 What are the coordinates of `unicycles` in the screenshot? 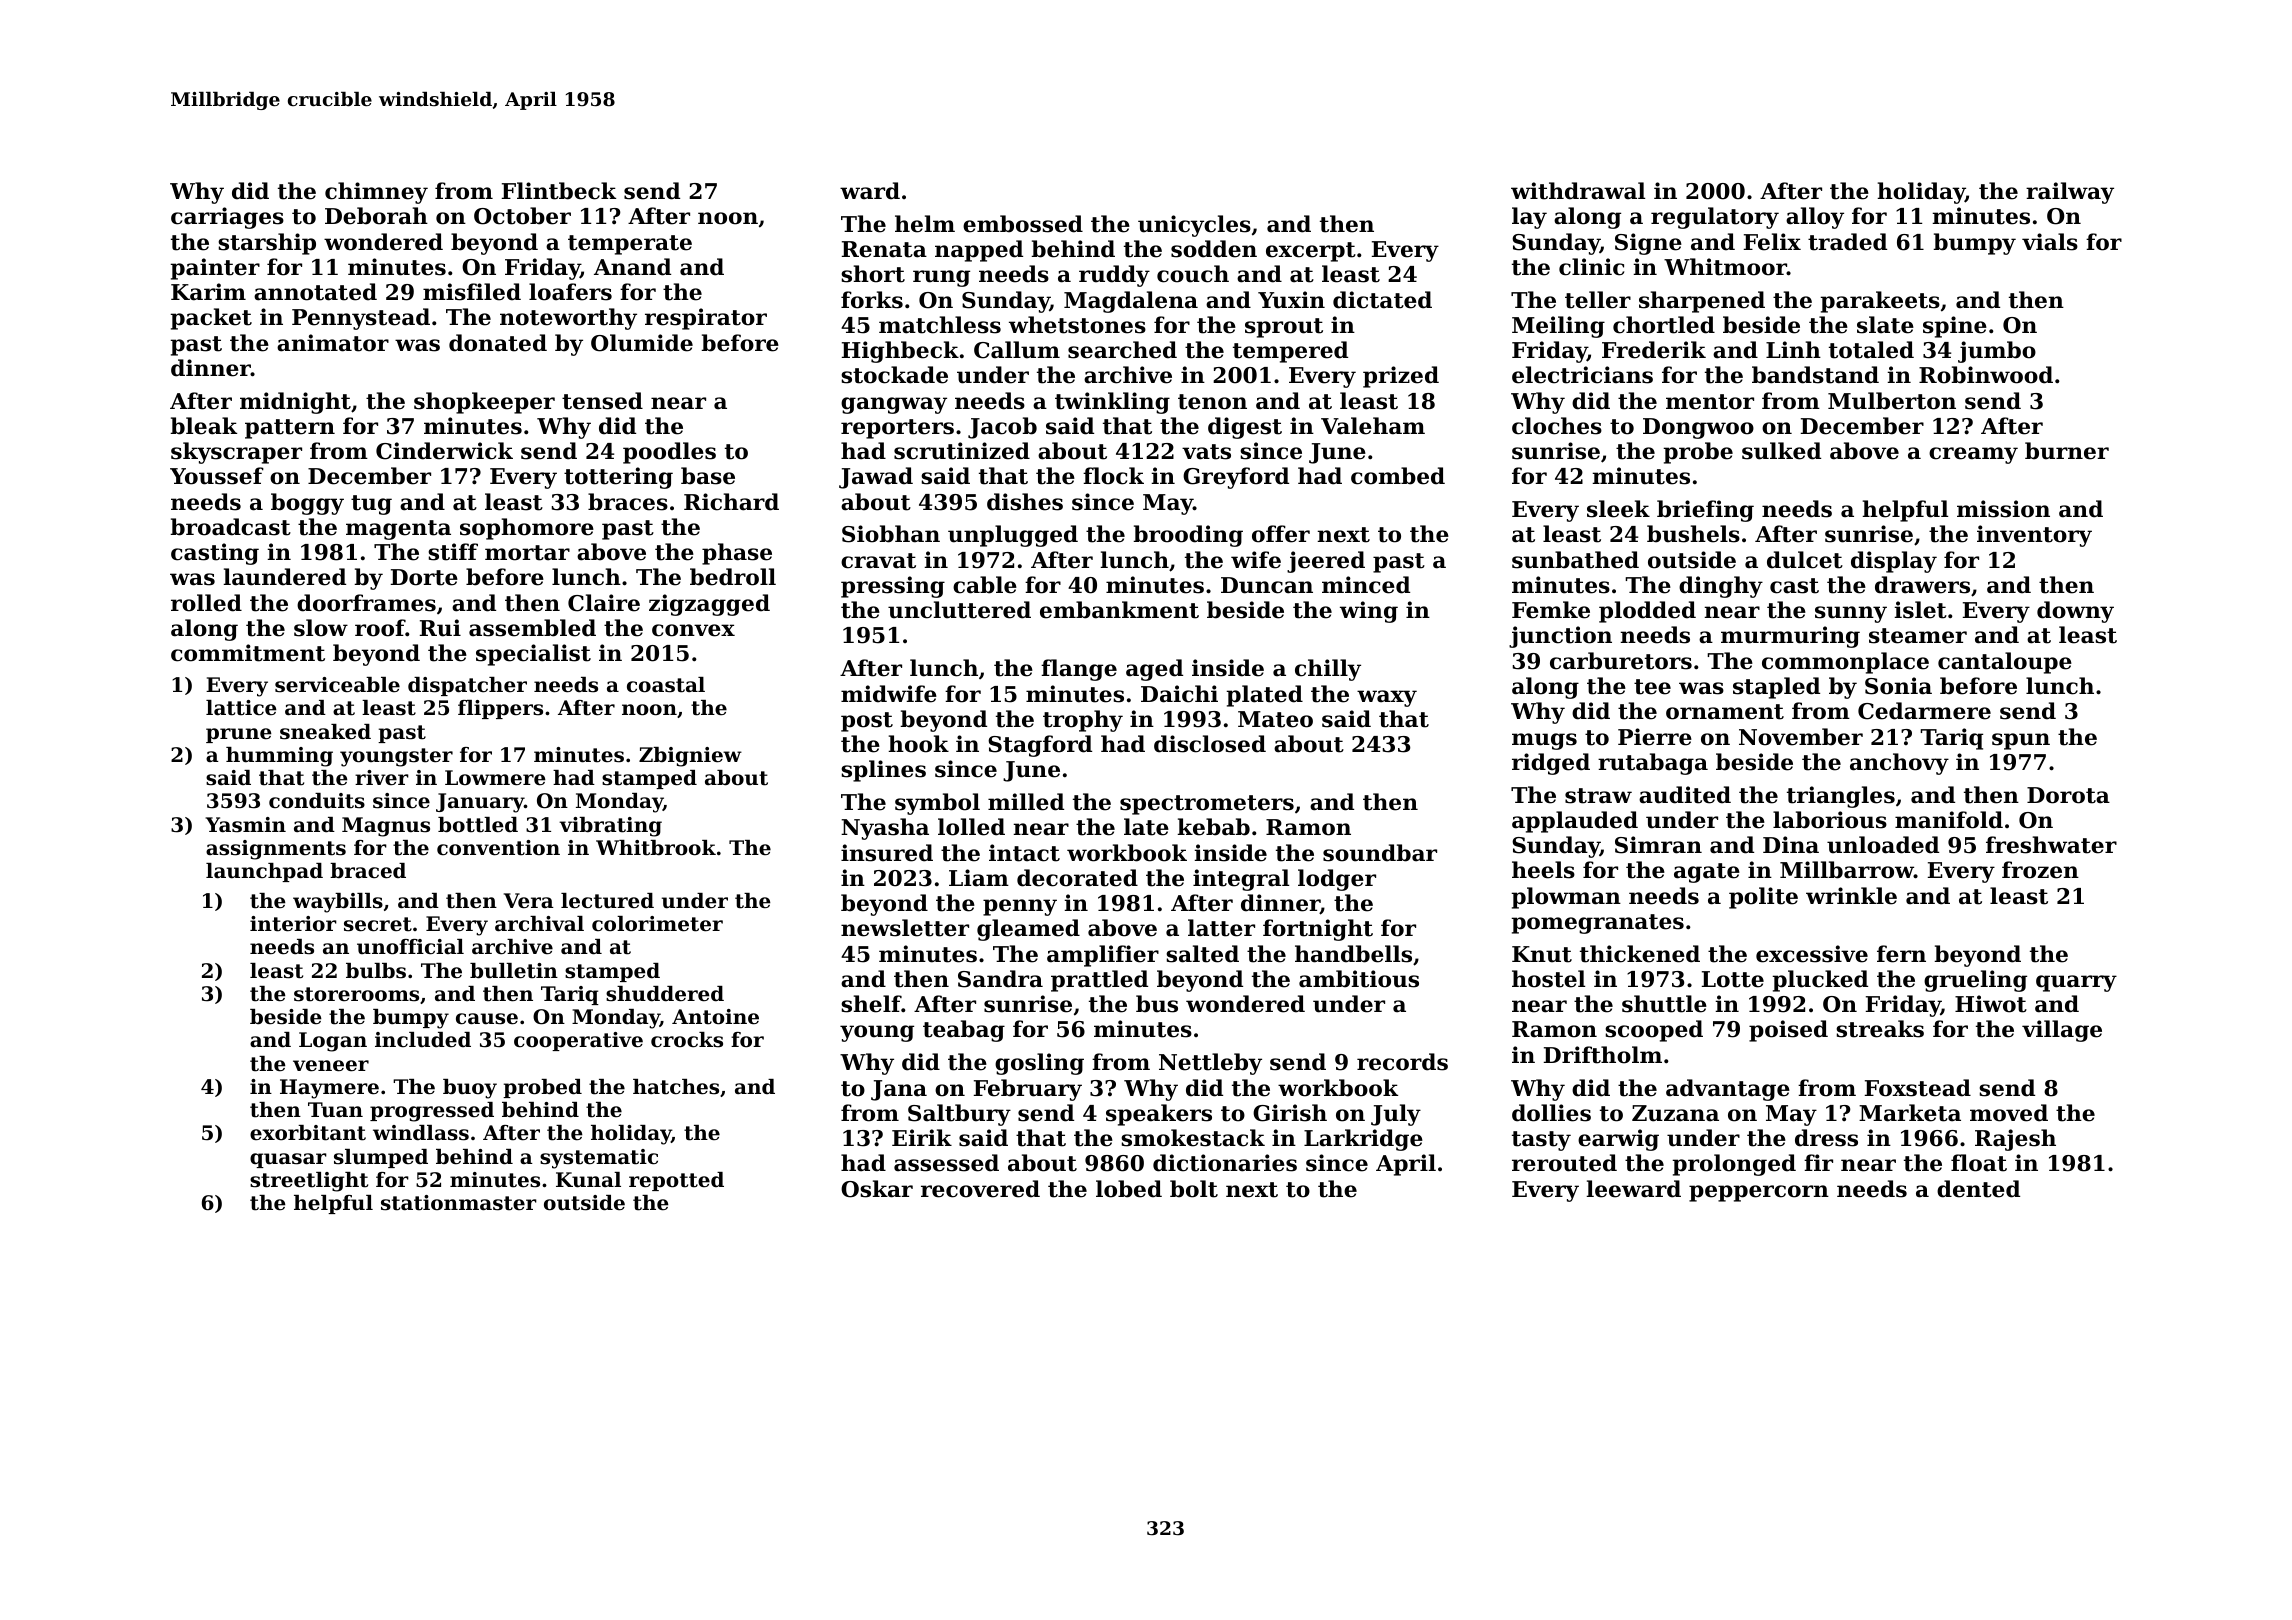 It's located at (1194, 226).
